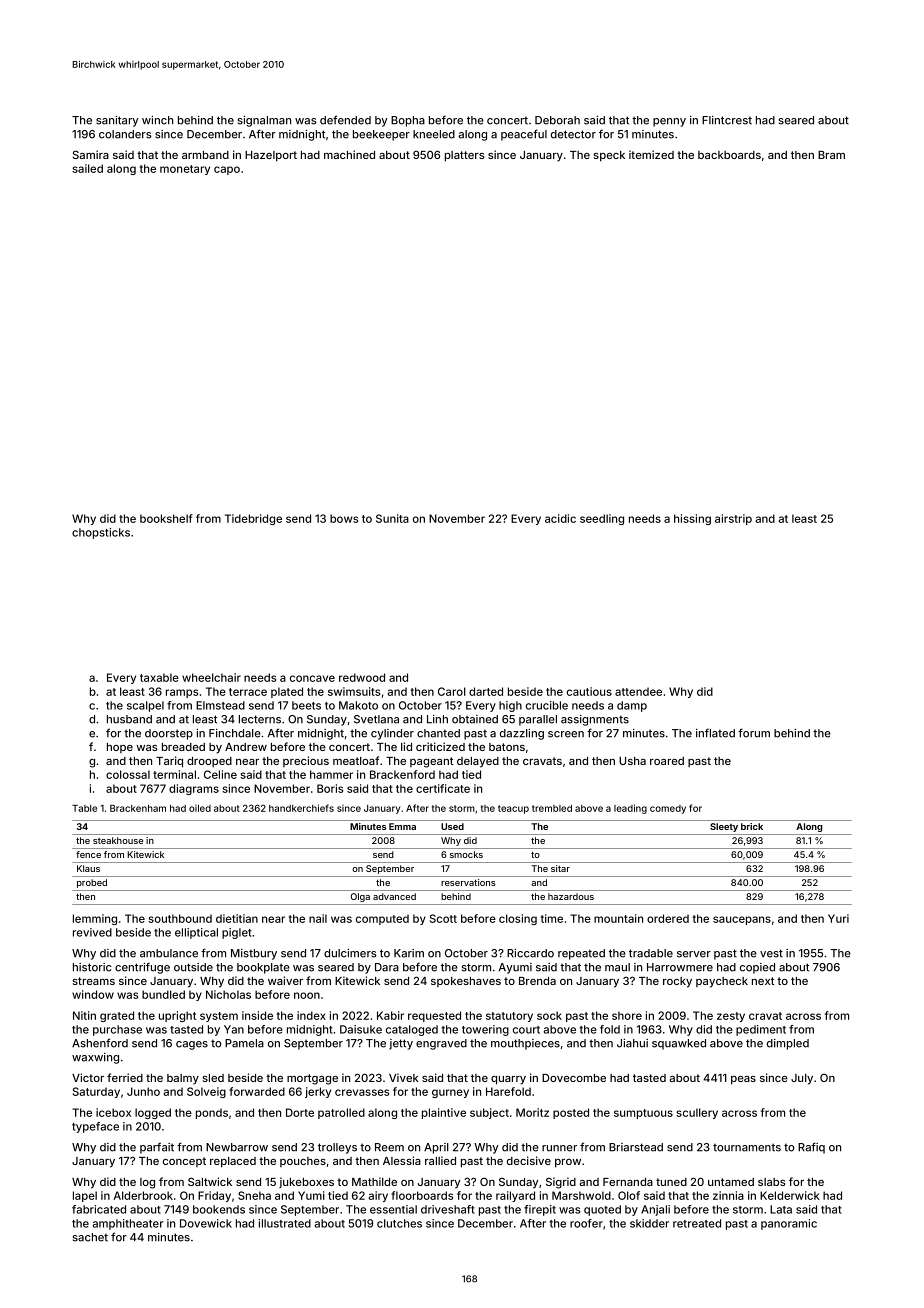 Image resolution: width=924 pixels, height=1308 pixels. Describe the element at coordinates (345, 120) in the image. I see `defended` at that location.
